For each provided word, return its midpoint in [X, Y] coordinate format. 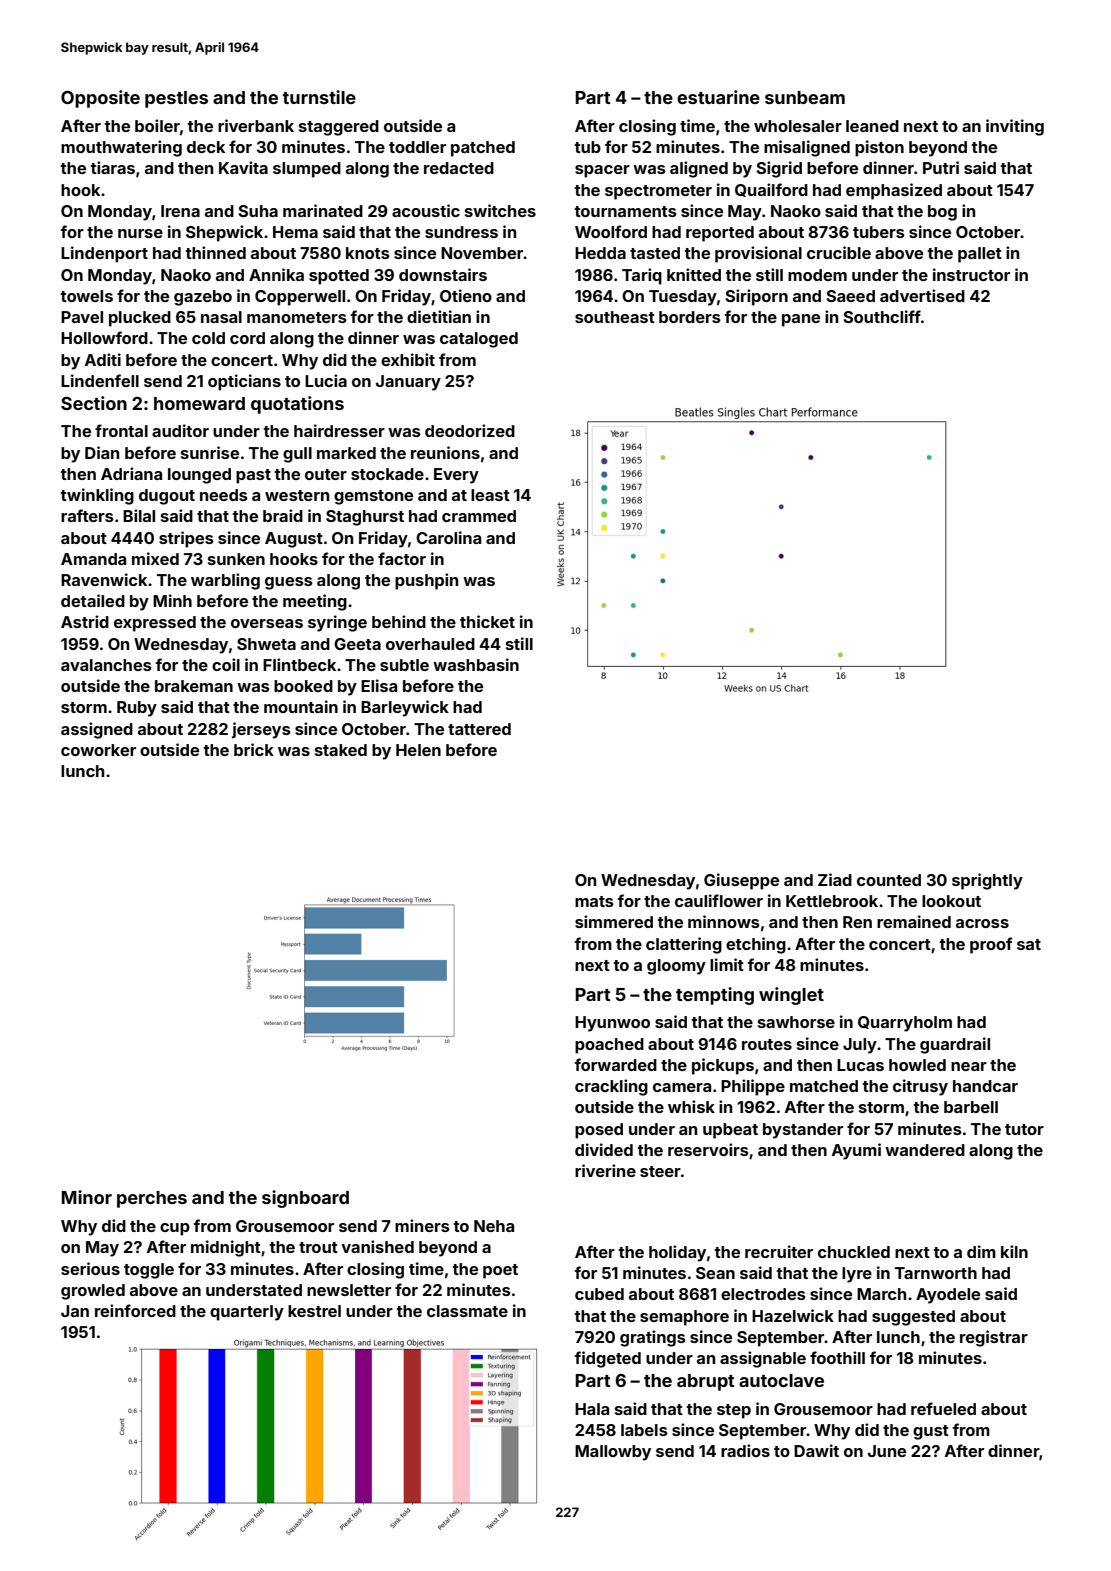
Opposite [100, 99]
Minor [87, 1197]
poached [609, 1046]
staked [341, 750]
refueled [943, 1408]
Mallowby [613, 1453]
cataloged [479, 340]
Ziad [835, 879]
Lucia [326, 380]
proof [991, 945]
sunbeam [805, 97]
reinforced [135, 1310]
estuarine [718, 97]
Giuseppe [741, 881]
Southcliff [882, 316]
